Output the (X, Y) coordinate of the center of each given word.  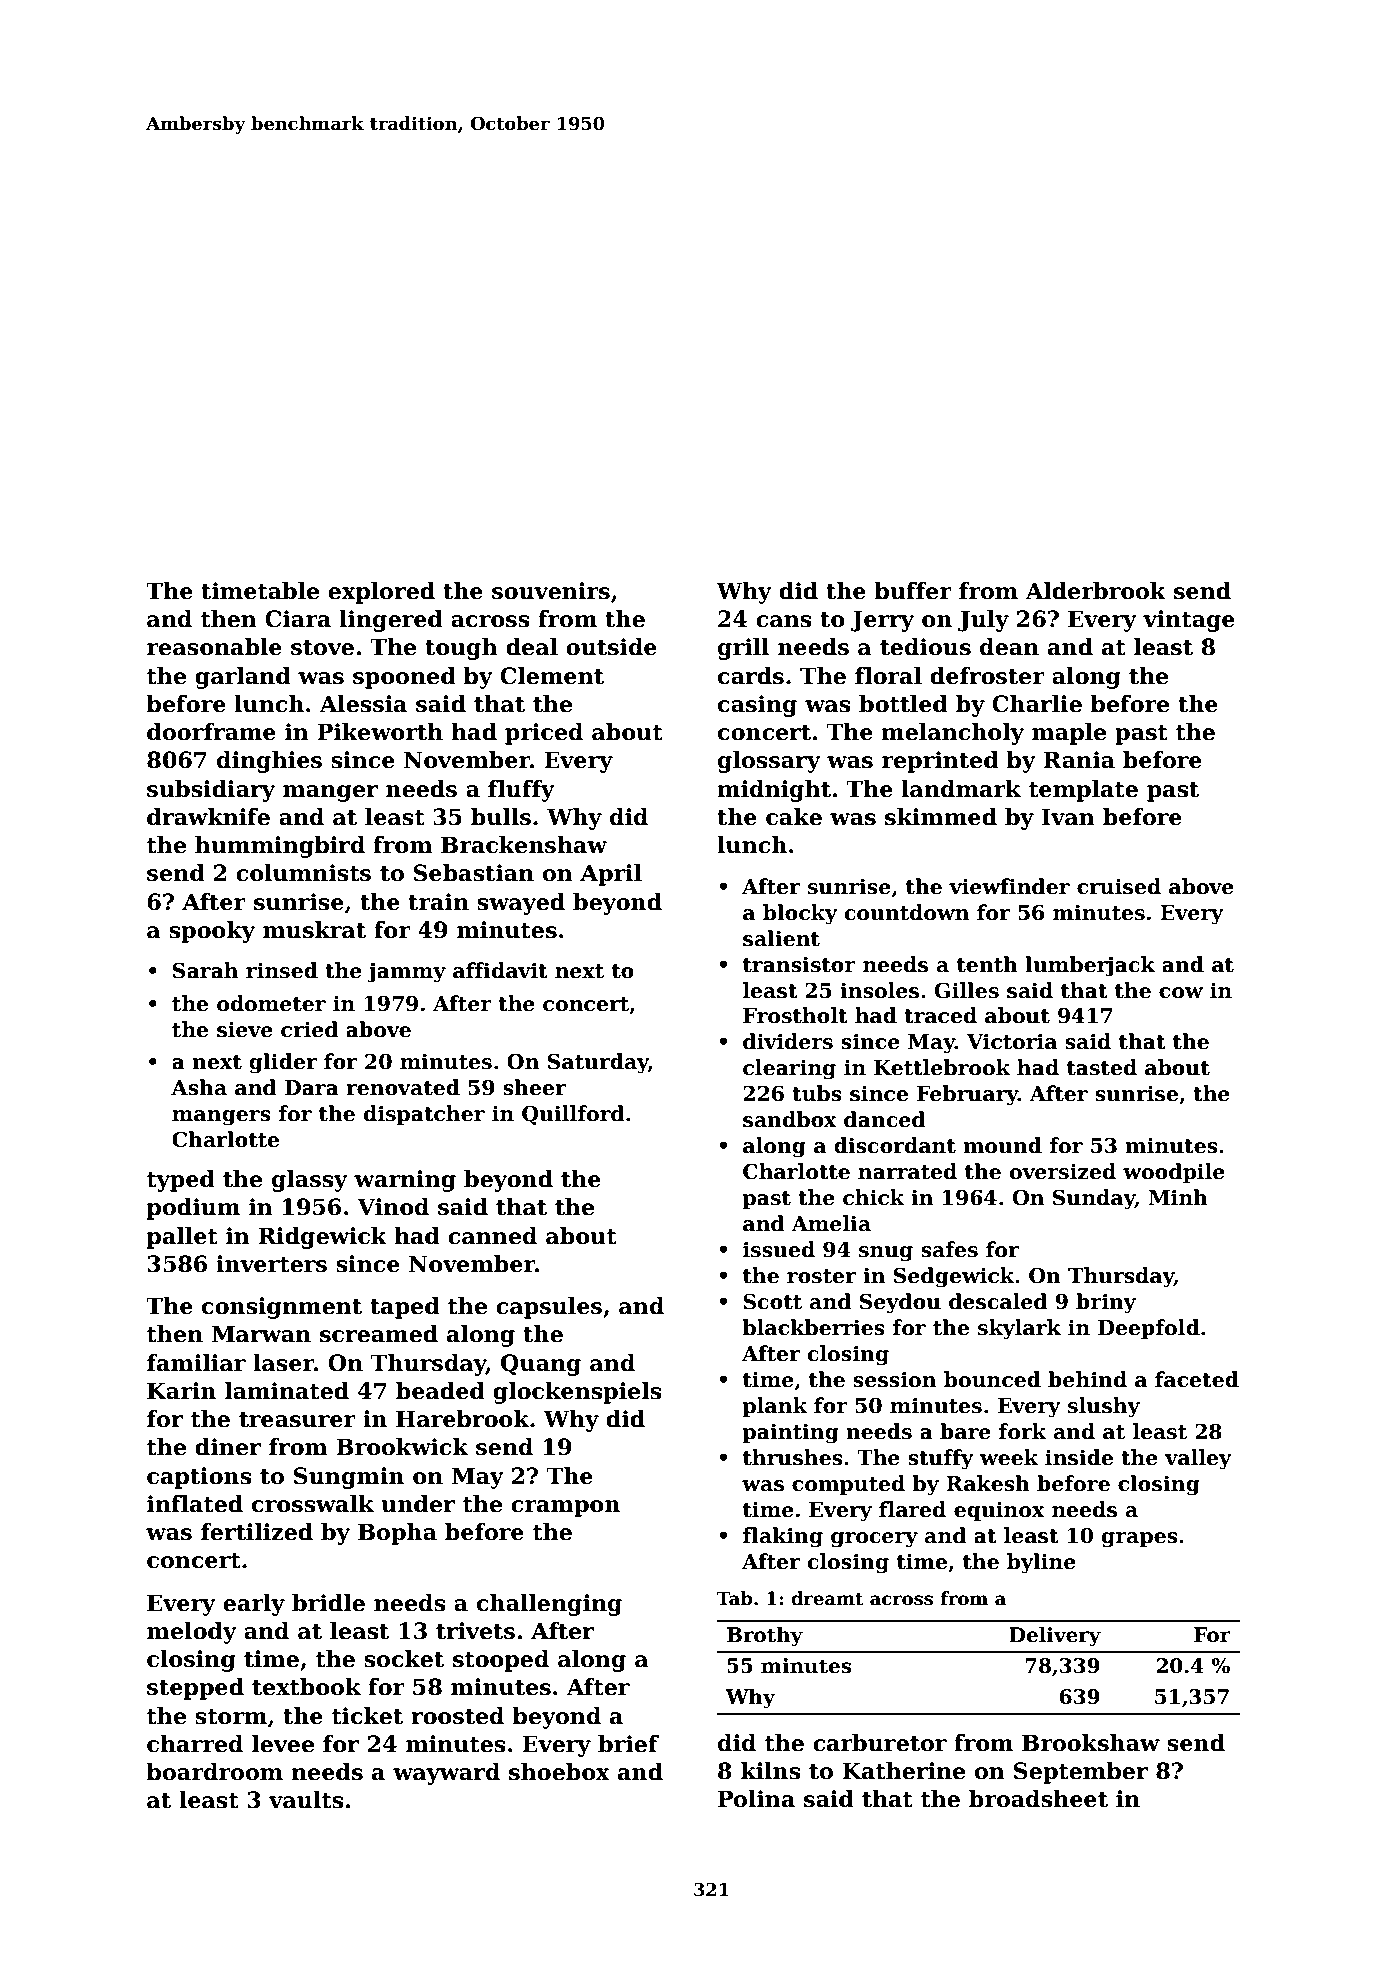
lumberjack (1090, 966)
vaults (306, 1800)
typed (181, 1181)
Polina (756, 1799)
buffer (913, 591)
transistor (799, 964)
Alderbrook (1095, 591)
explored (381, 593)
